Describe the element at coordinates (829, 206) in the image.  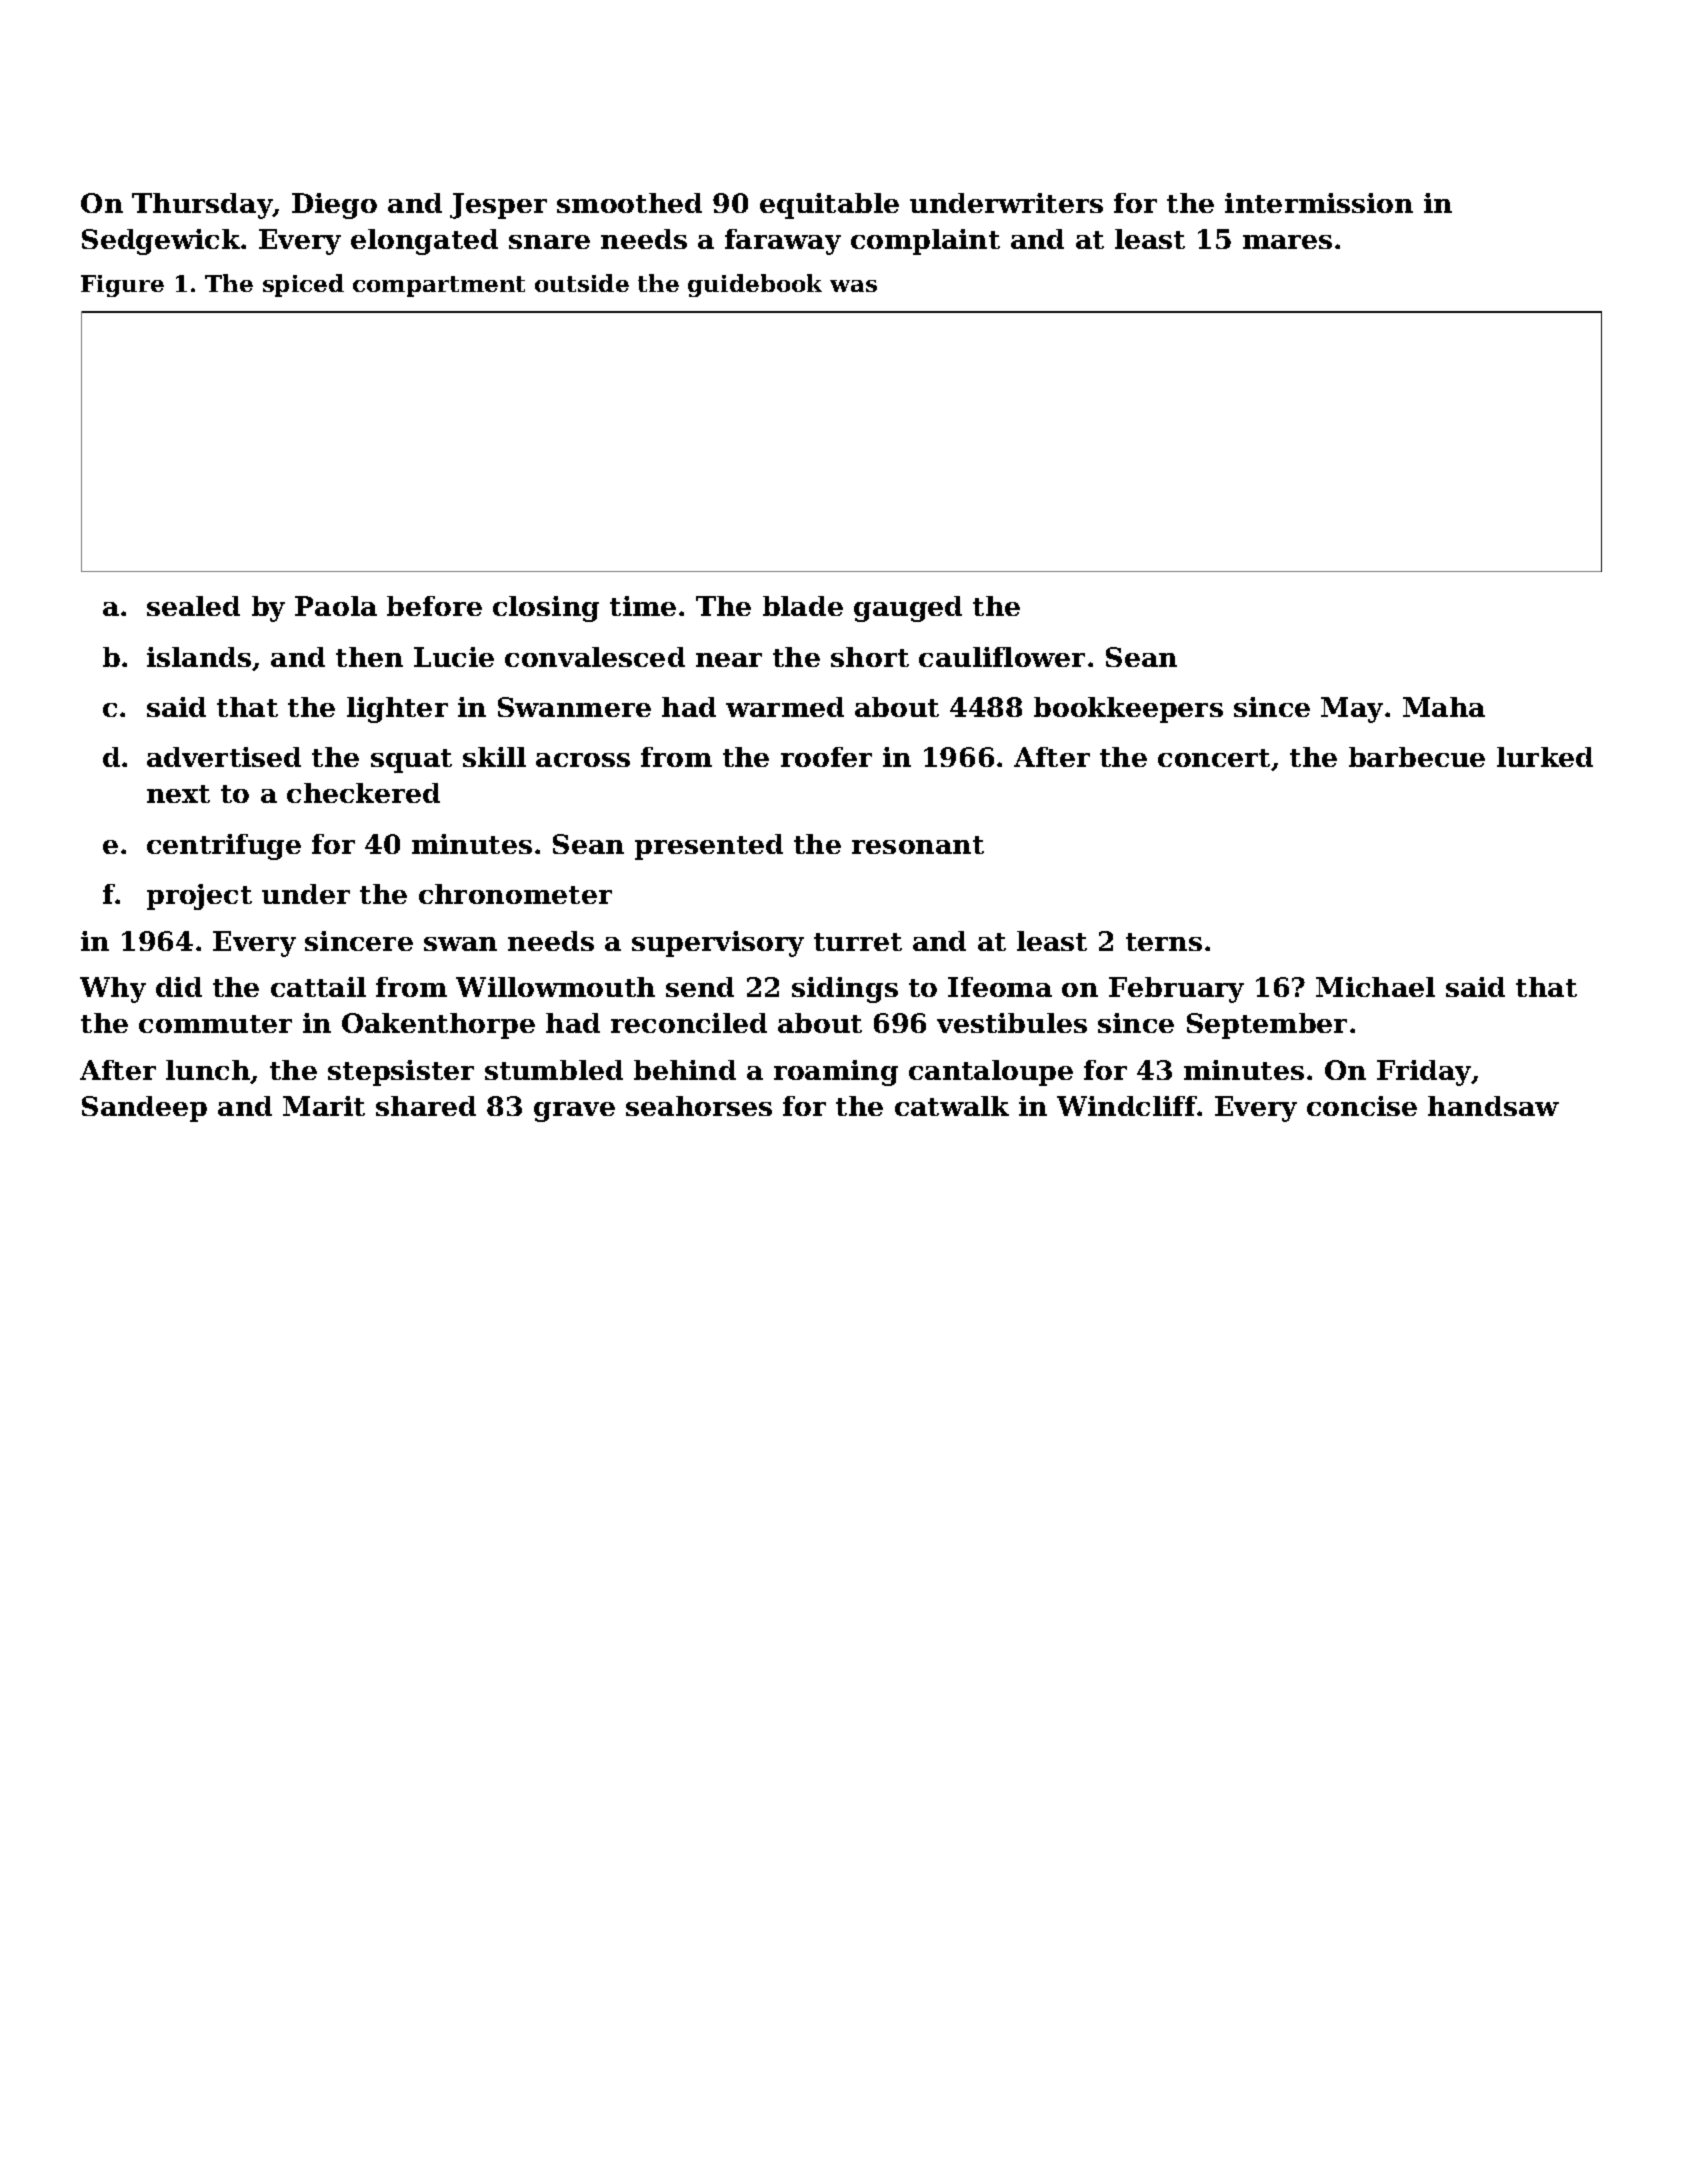
I see `equitable` at that location.
